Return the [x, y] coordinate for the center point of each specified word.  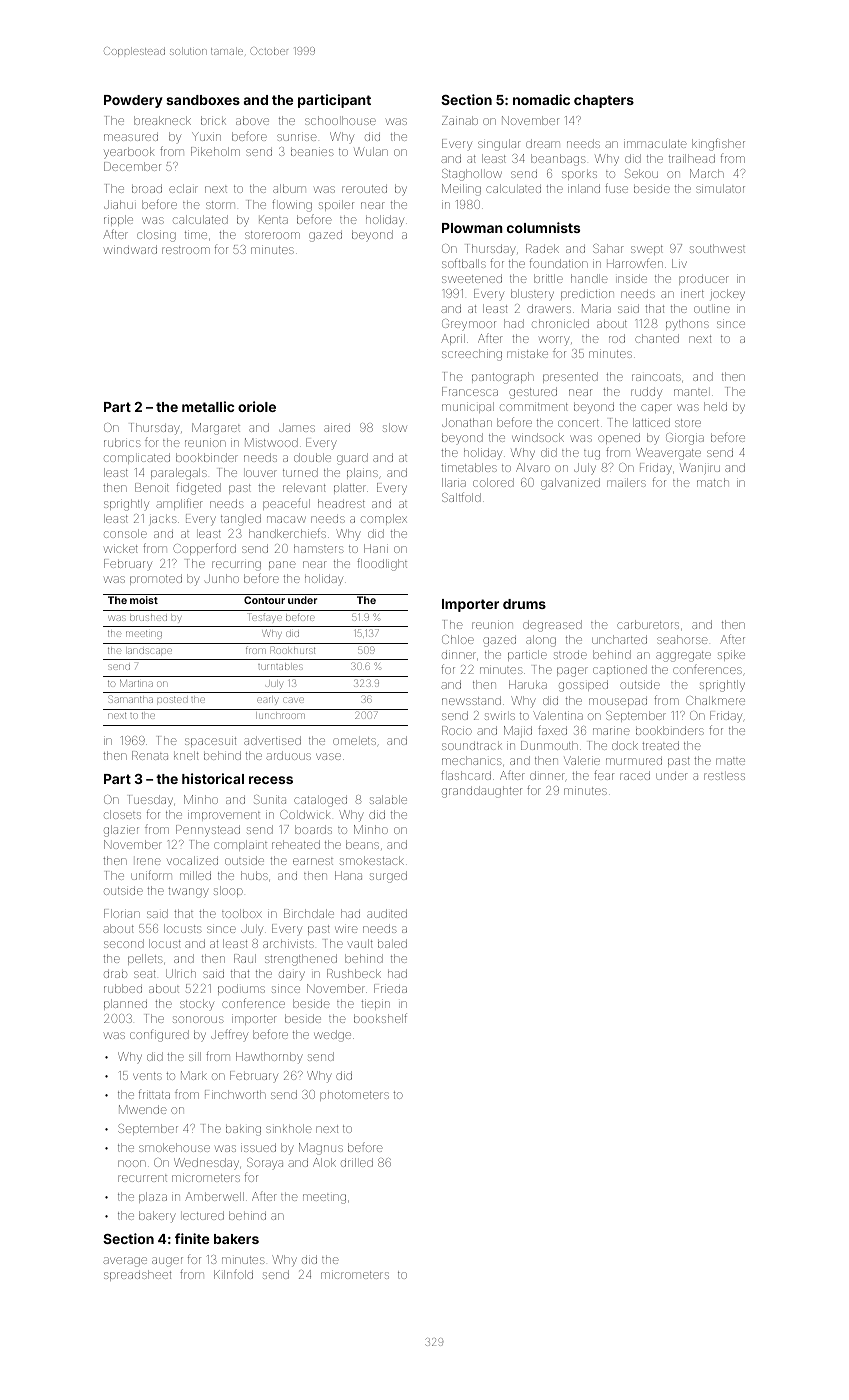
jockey [728, 295]
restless [724, 776]
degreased [552, 626]
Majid [518, 731]
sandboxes [203, 100]
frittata [154, 1094]
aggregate [683, 656]
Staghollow [472, 175]
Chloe [458, 639]
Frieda [390, 988]
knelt [186, 755]
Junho [222, 578]
